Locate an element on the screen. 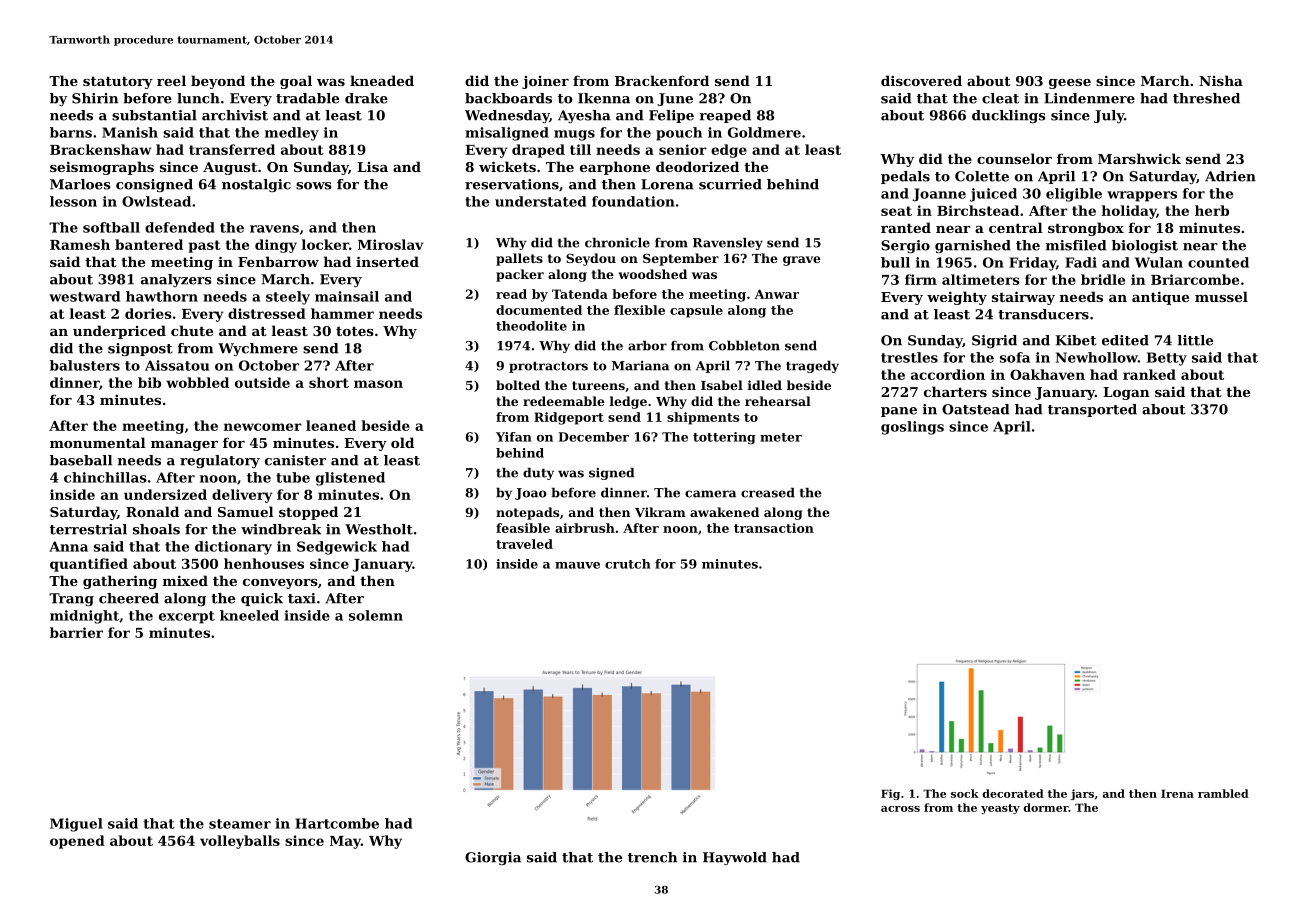 The height and width of the screenshot is (924, 1308). kneaded is located at coordinates (382, 80).
